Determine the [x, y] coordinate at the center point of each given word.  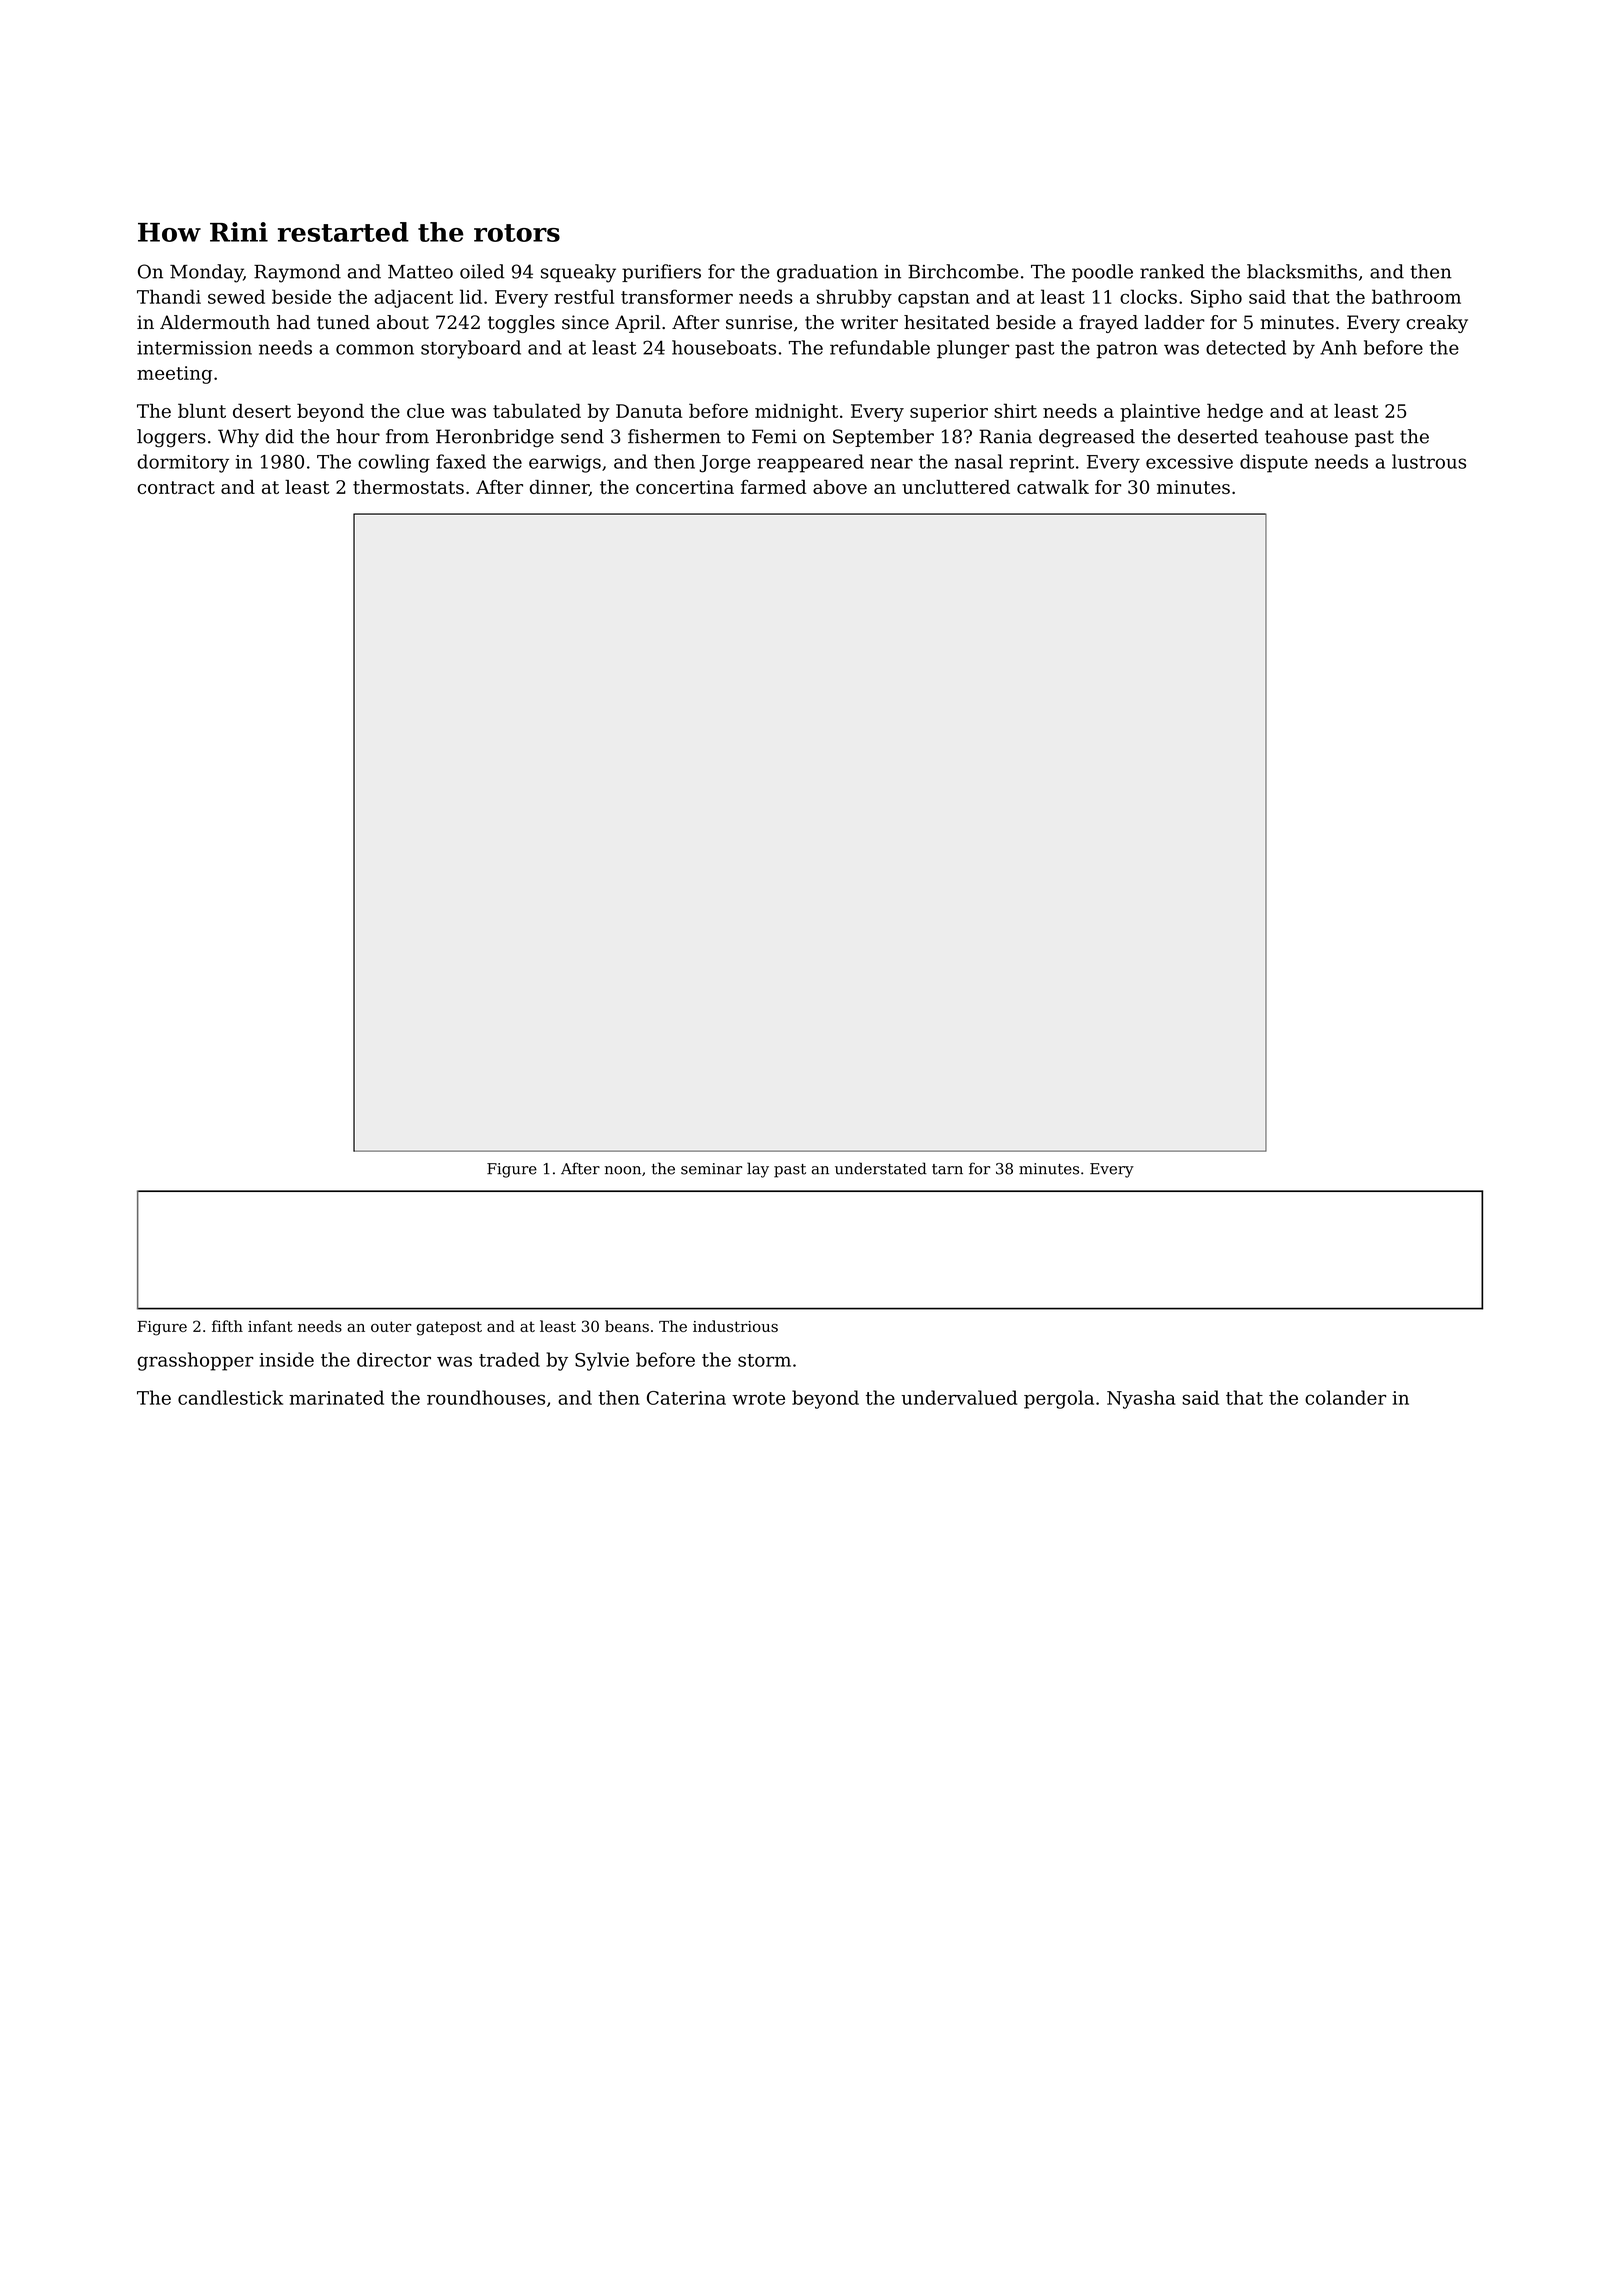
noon [623, 1170]
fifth [227, 1326]
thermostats [408, 487]
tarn [947, 1169]
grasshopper [195, 1361]
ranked [1172, 271]
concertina [685, 487]
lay [758, 1170]
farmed [773, 487]
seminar [711, 1169]
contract [176, 487]
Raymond [297, 273]
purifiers [661, 273]
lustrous [1429, 461]
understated [881, 1168]
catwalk [1053, 487]
